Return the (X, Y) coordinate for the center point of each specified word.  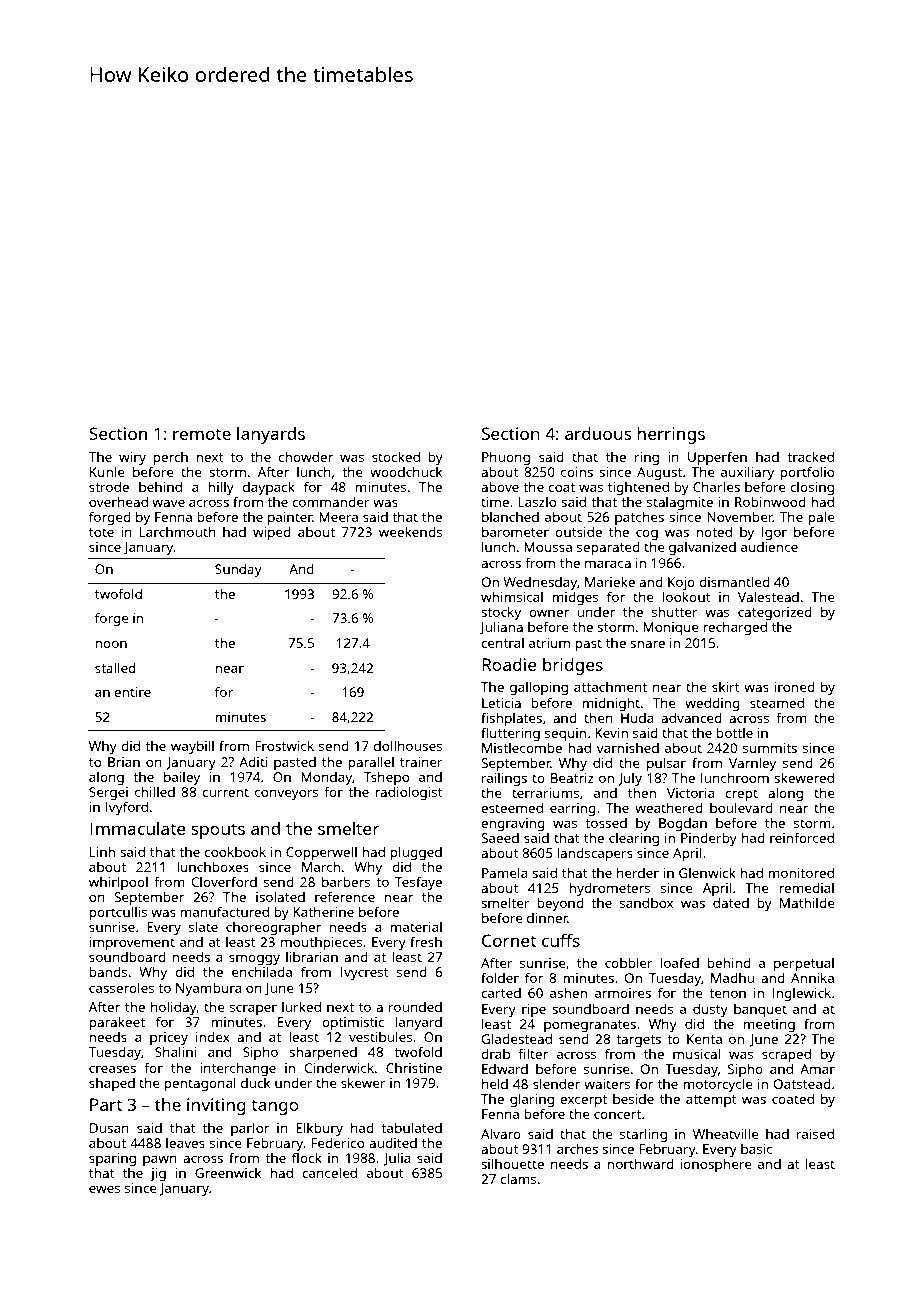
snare (647, 644)
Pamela (505, 872)
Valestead (768, 596)
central (502, 643)
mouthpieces (321, 943)
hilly (221, 488)
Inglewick (801, 994)
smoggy (254, 960)
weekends (410, 531)
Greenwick (228, 1173)
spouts (218, 831)
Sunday (238, 570)
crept (741, 795)
